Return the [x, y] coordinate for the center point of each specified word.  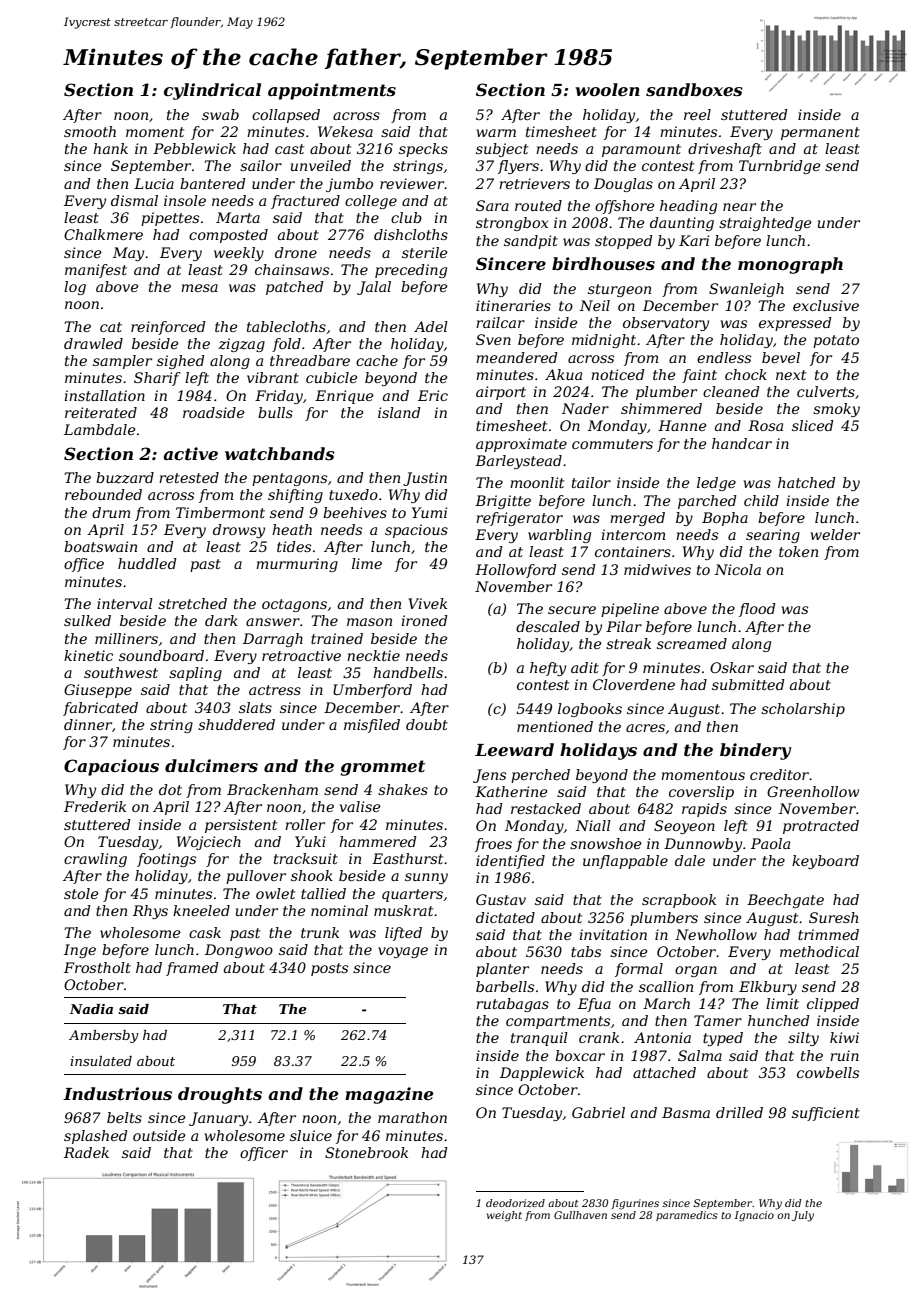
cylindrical [212, 91]
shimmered [661, 408]
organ [696, 971]
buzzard [125, 478]
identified [510, 862]
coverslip [701, 793]
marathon [412, 1117]
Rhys [150, 912]
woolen [607, 89]
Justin [425, 479]
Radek [86, 1152]
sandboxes [694, 89]
